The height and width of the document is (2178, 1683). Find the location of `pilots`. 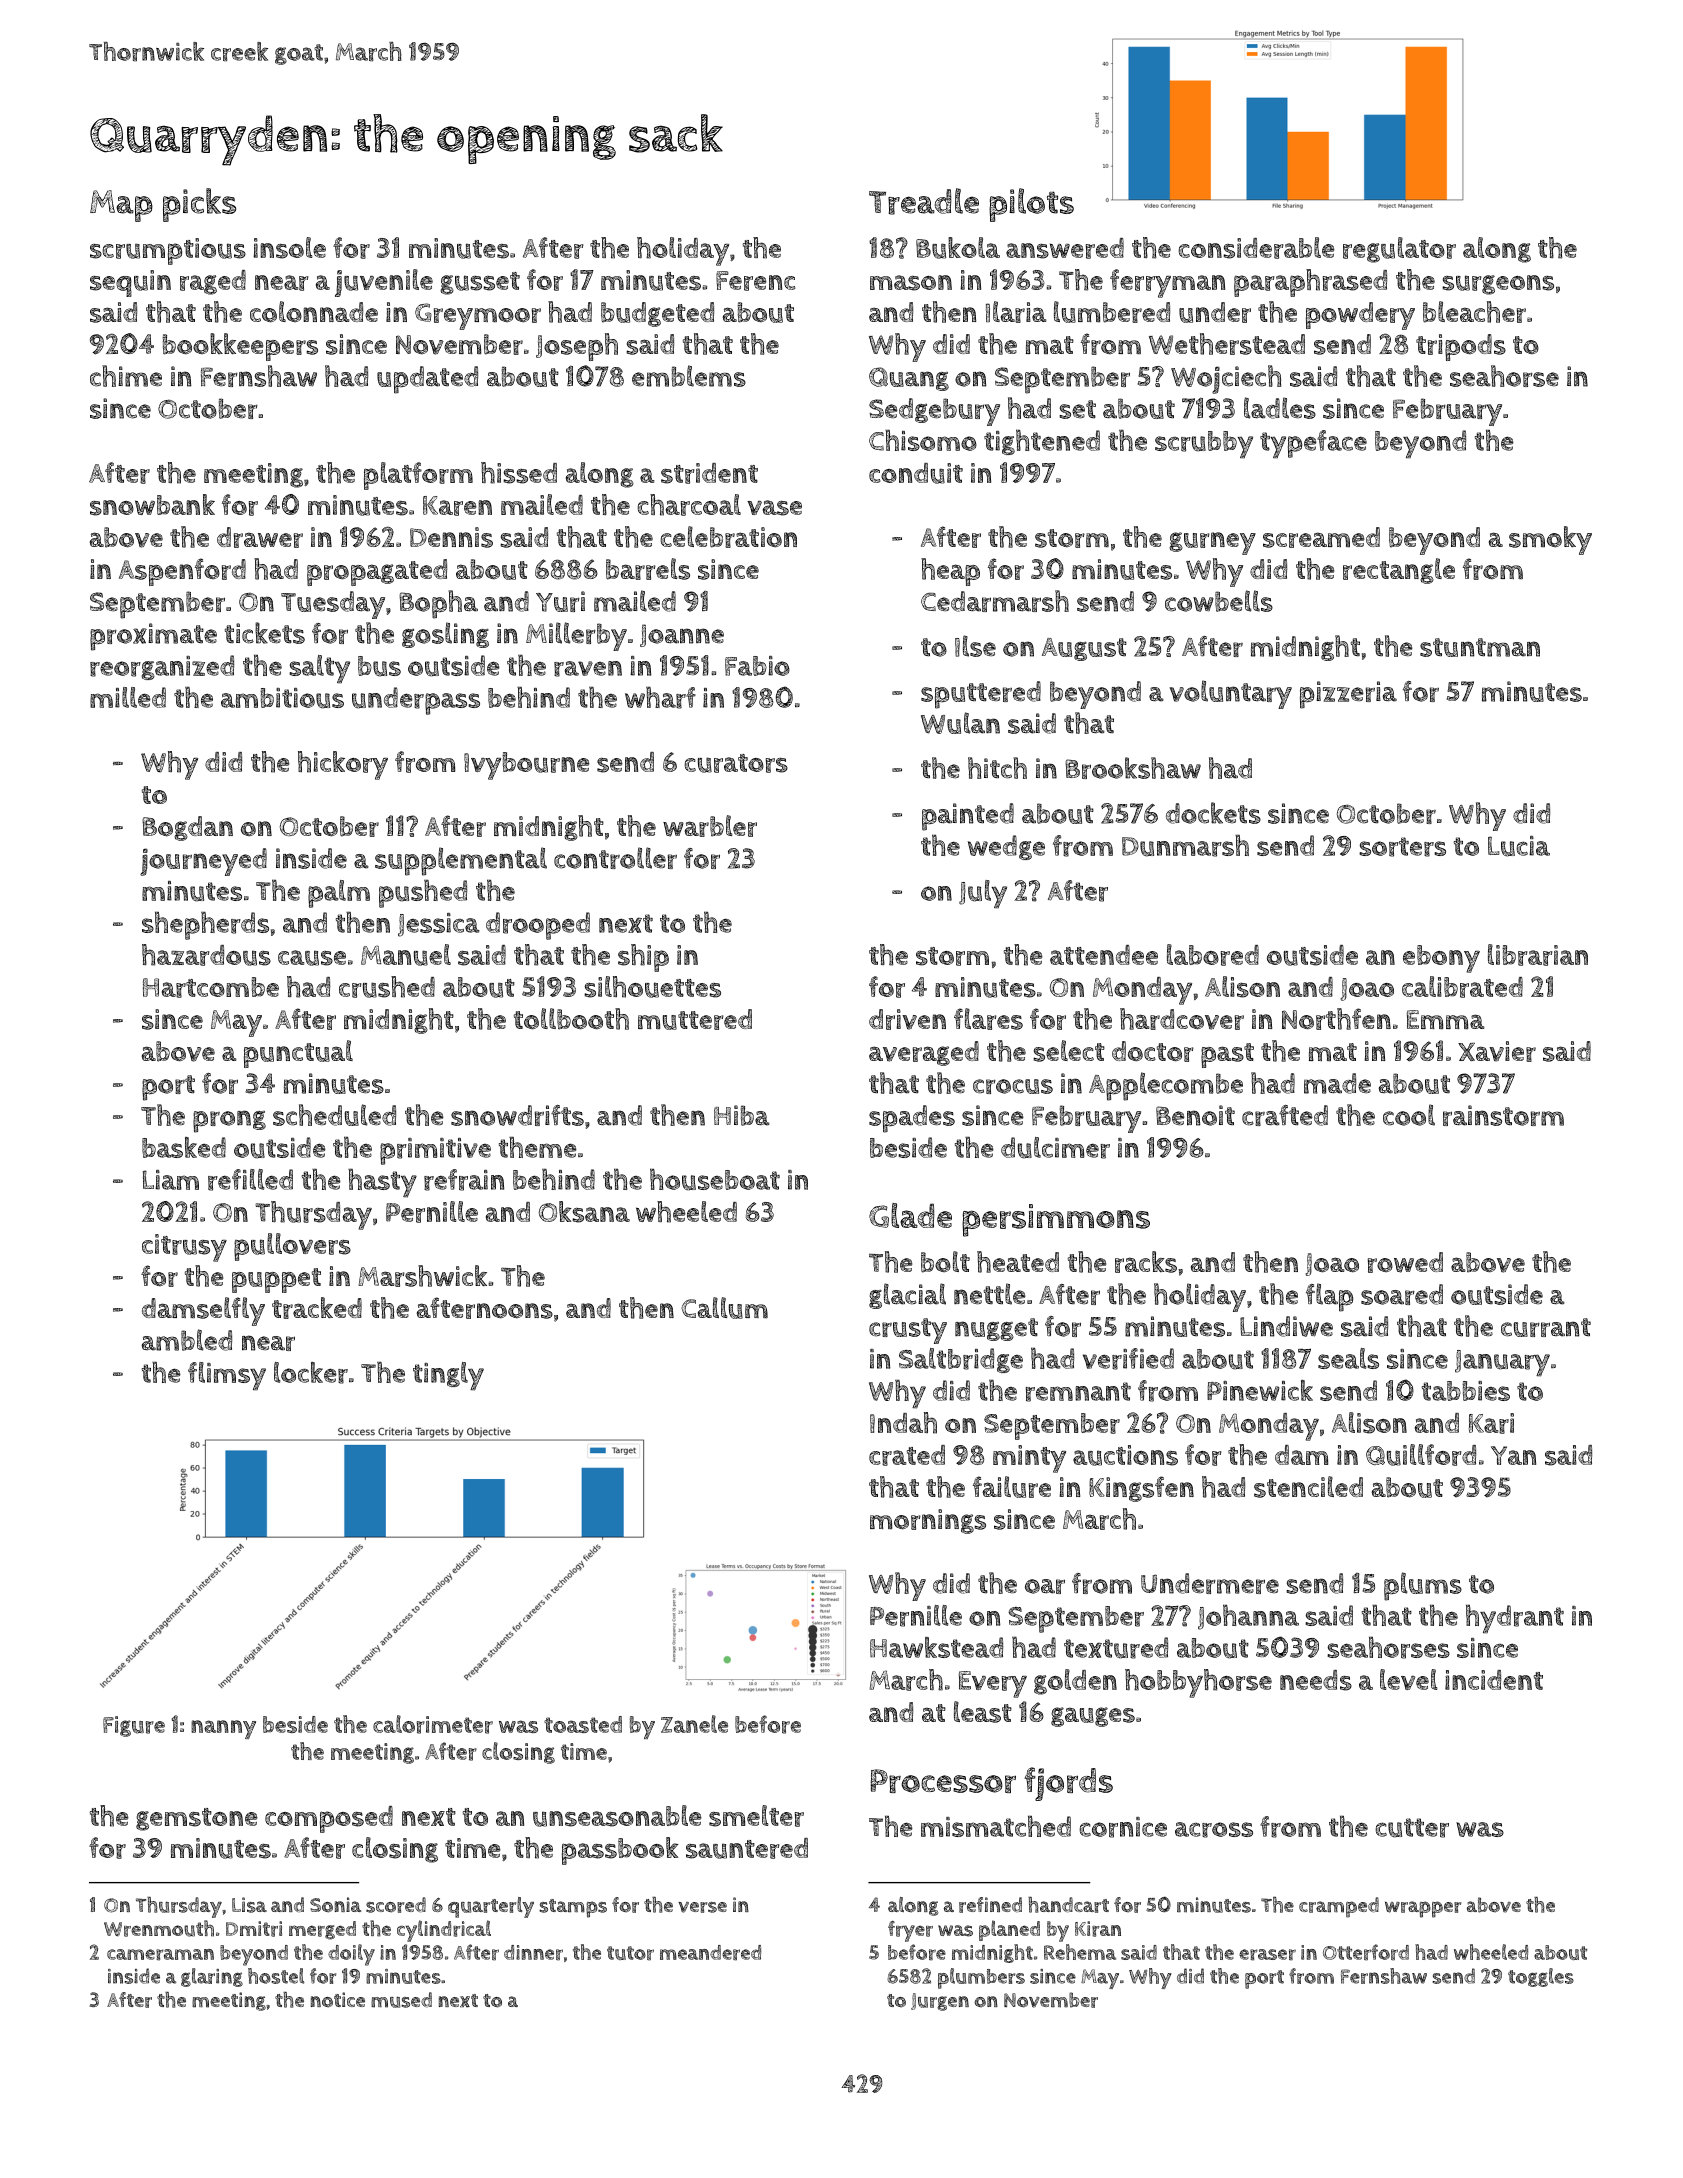

pilots is located at coordinates (1031, 205).
